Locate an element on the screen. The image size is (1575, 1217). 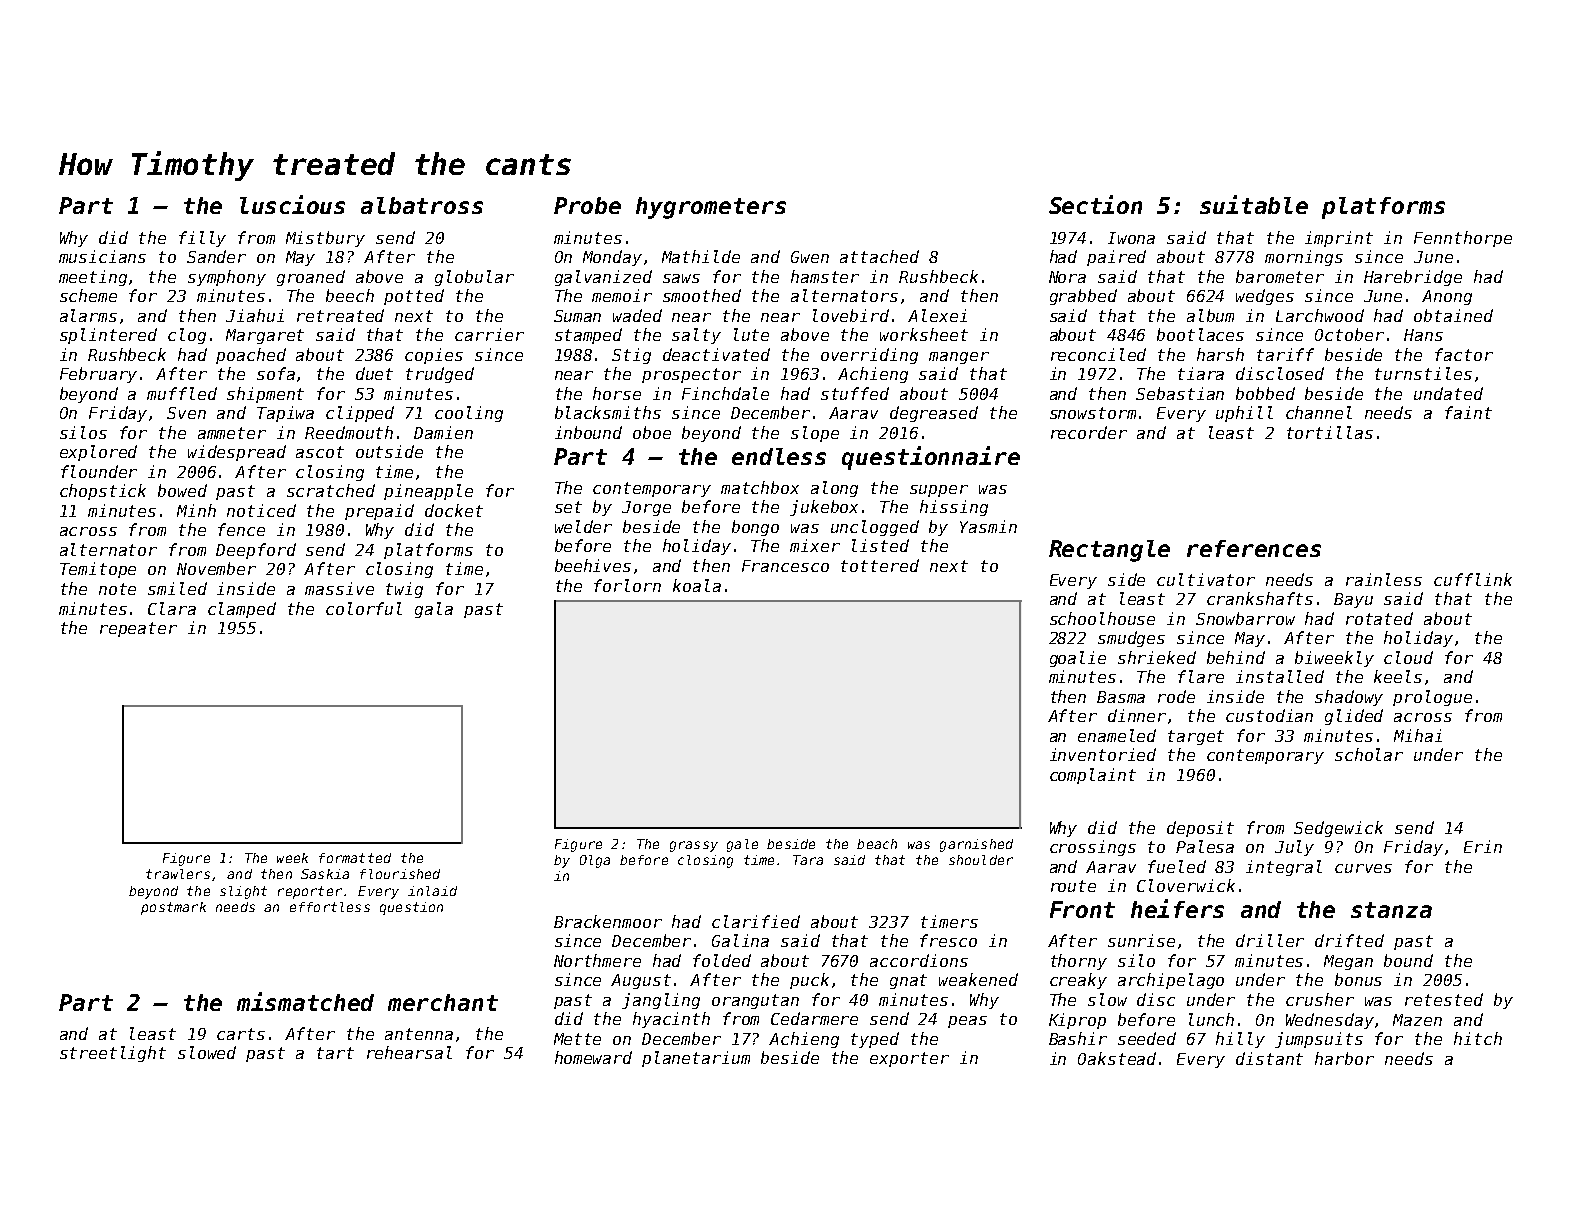
Basma is located at coordinates (1121, 697).
